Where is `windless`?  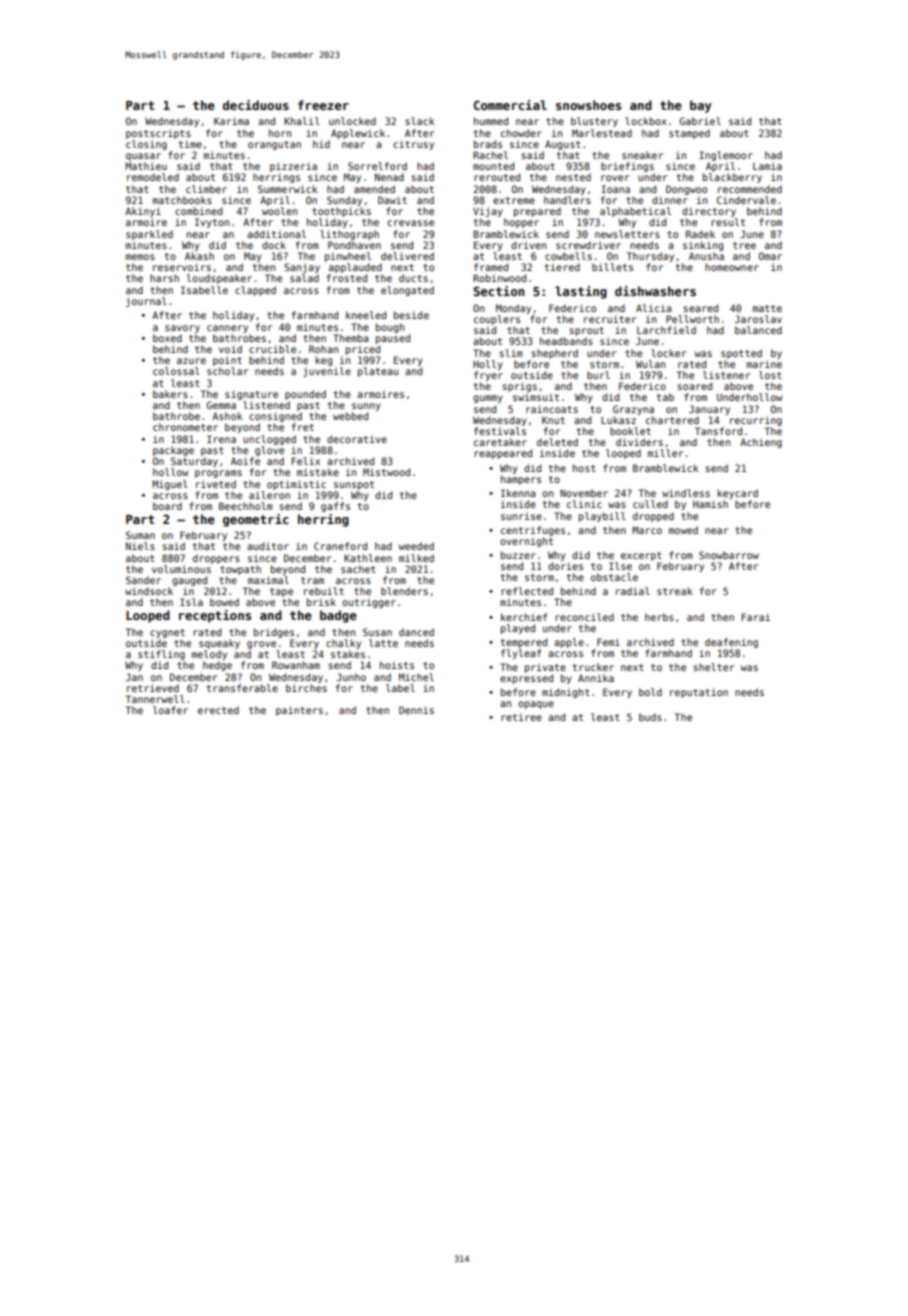
windless is located at coordinates (686, 493).
